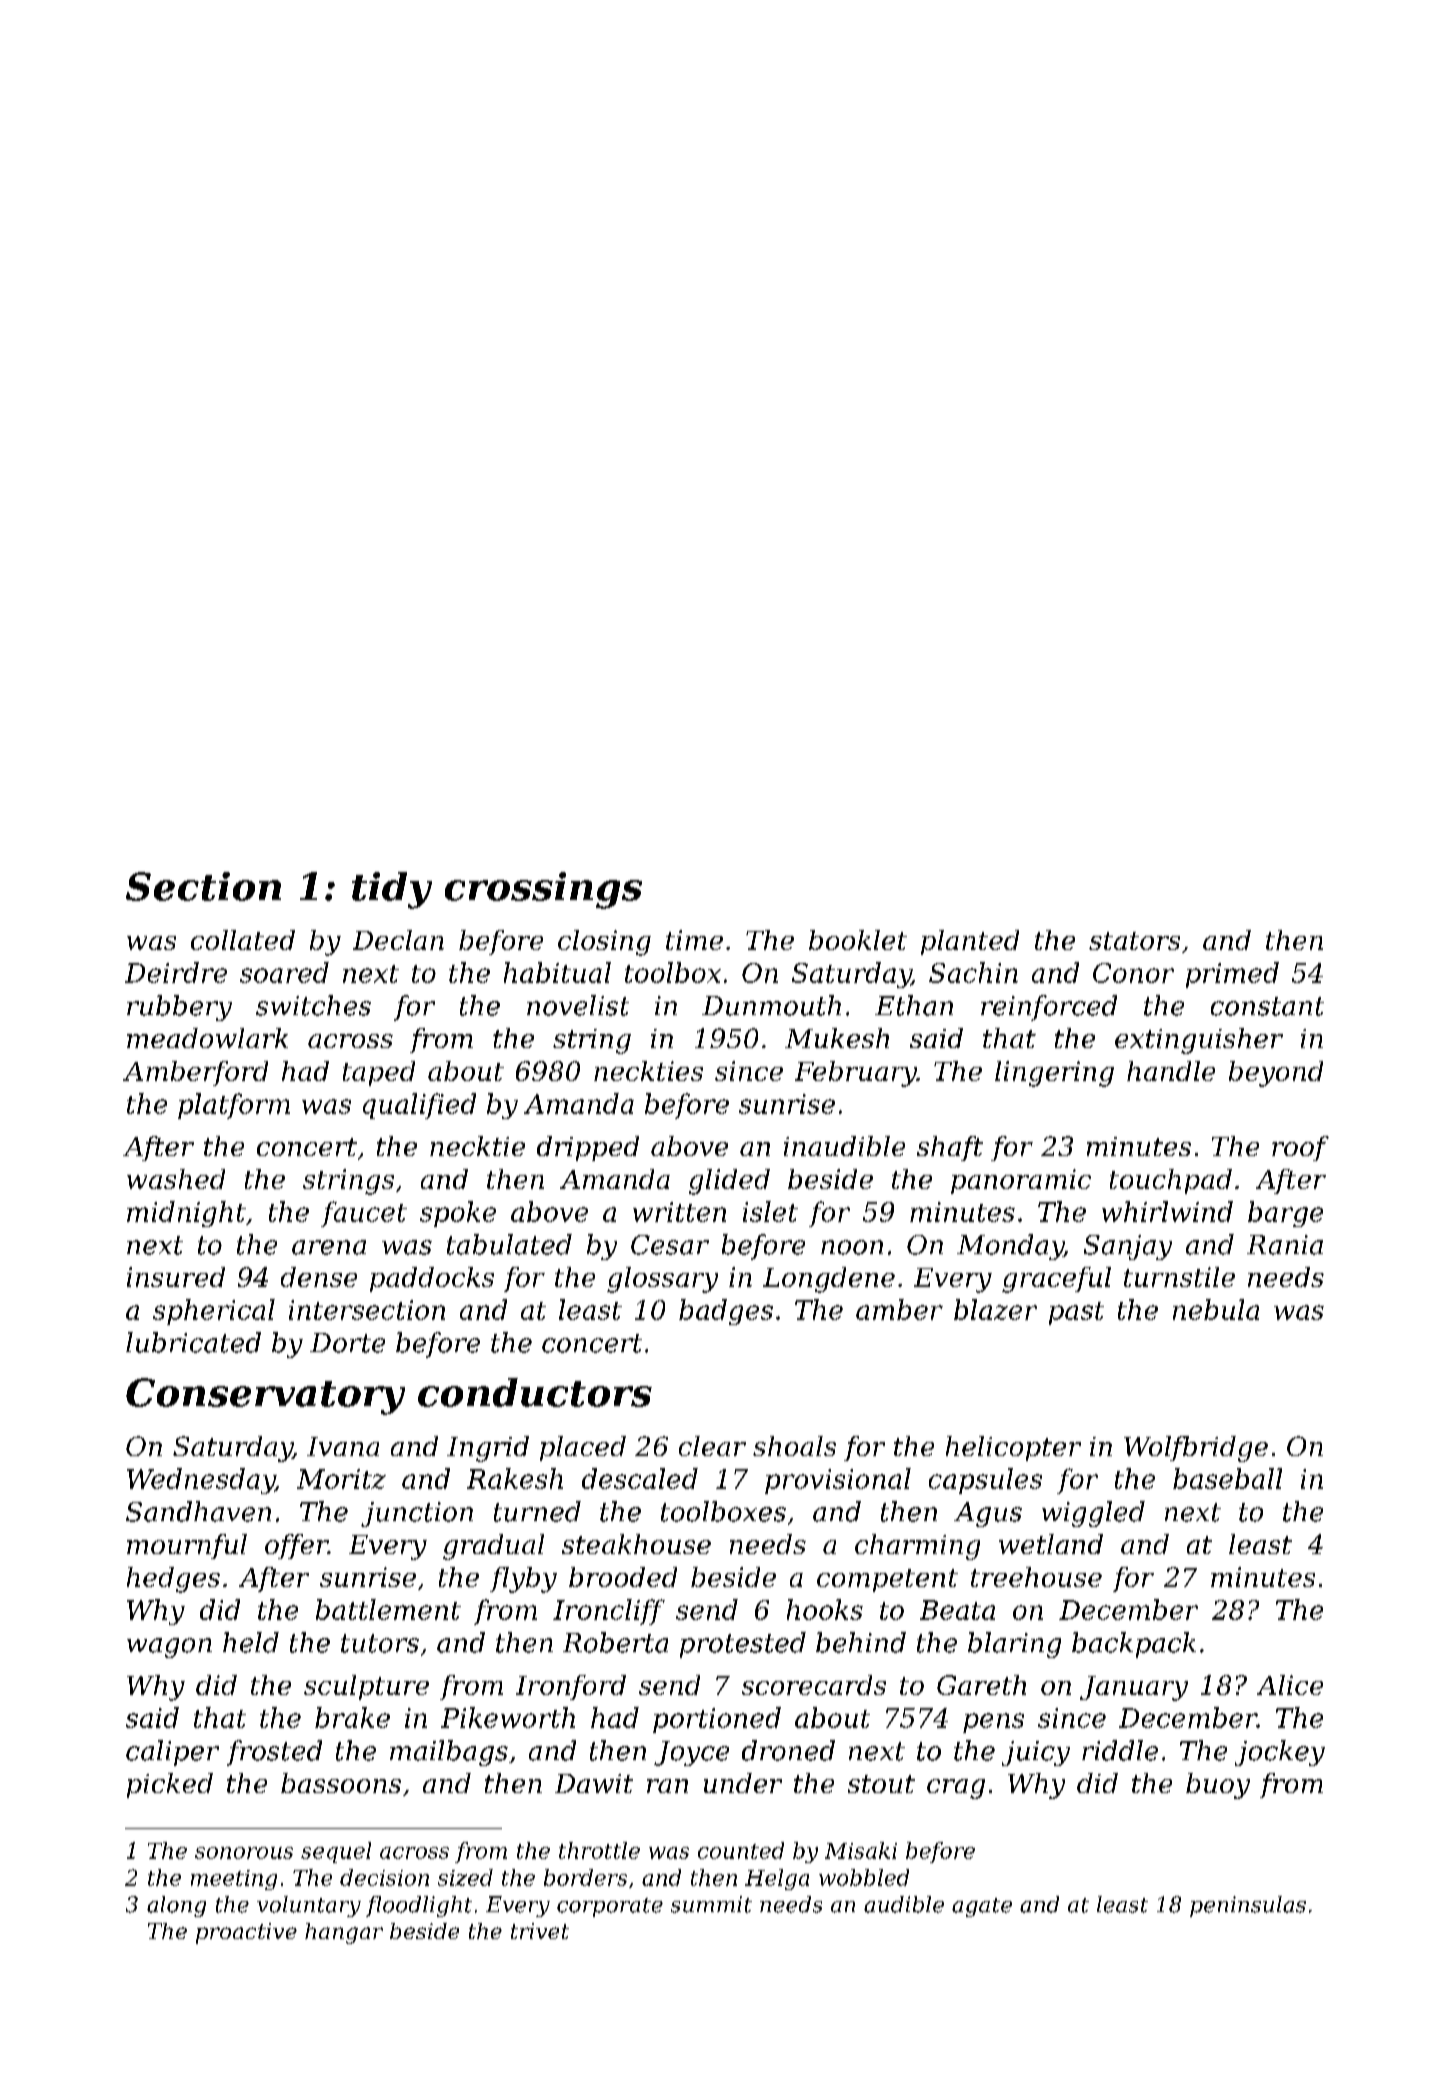  What do you see at coordinates (578, 1005) in the image?
I see `novelist` at bounding box center [578, 1005].
